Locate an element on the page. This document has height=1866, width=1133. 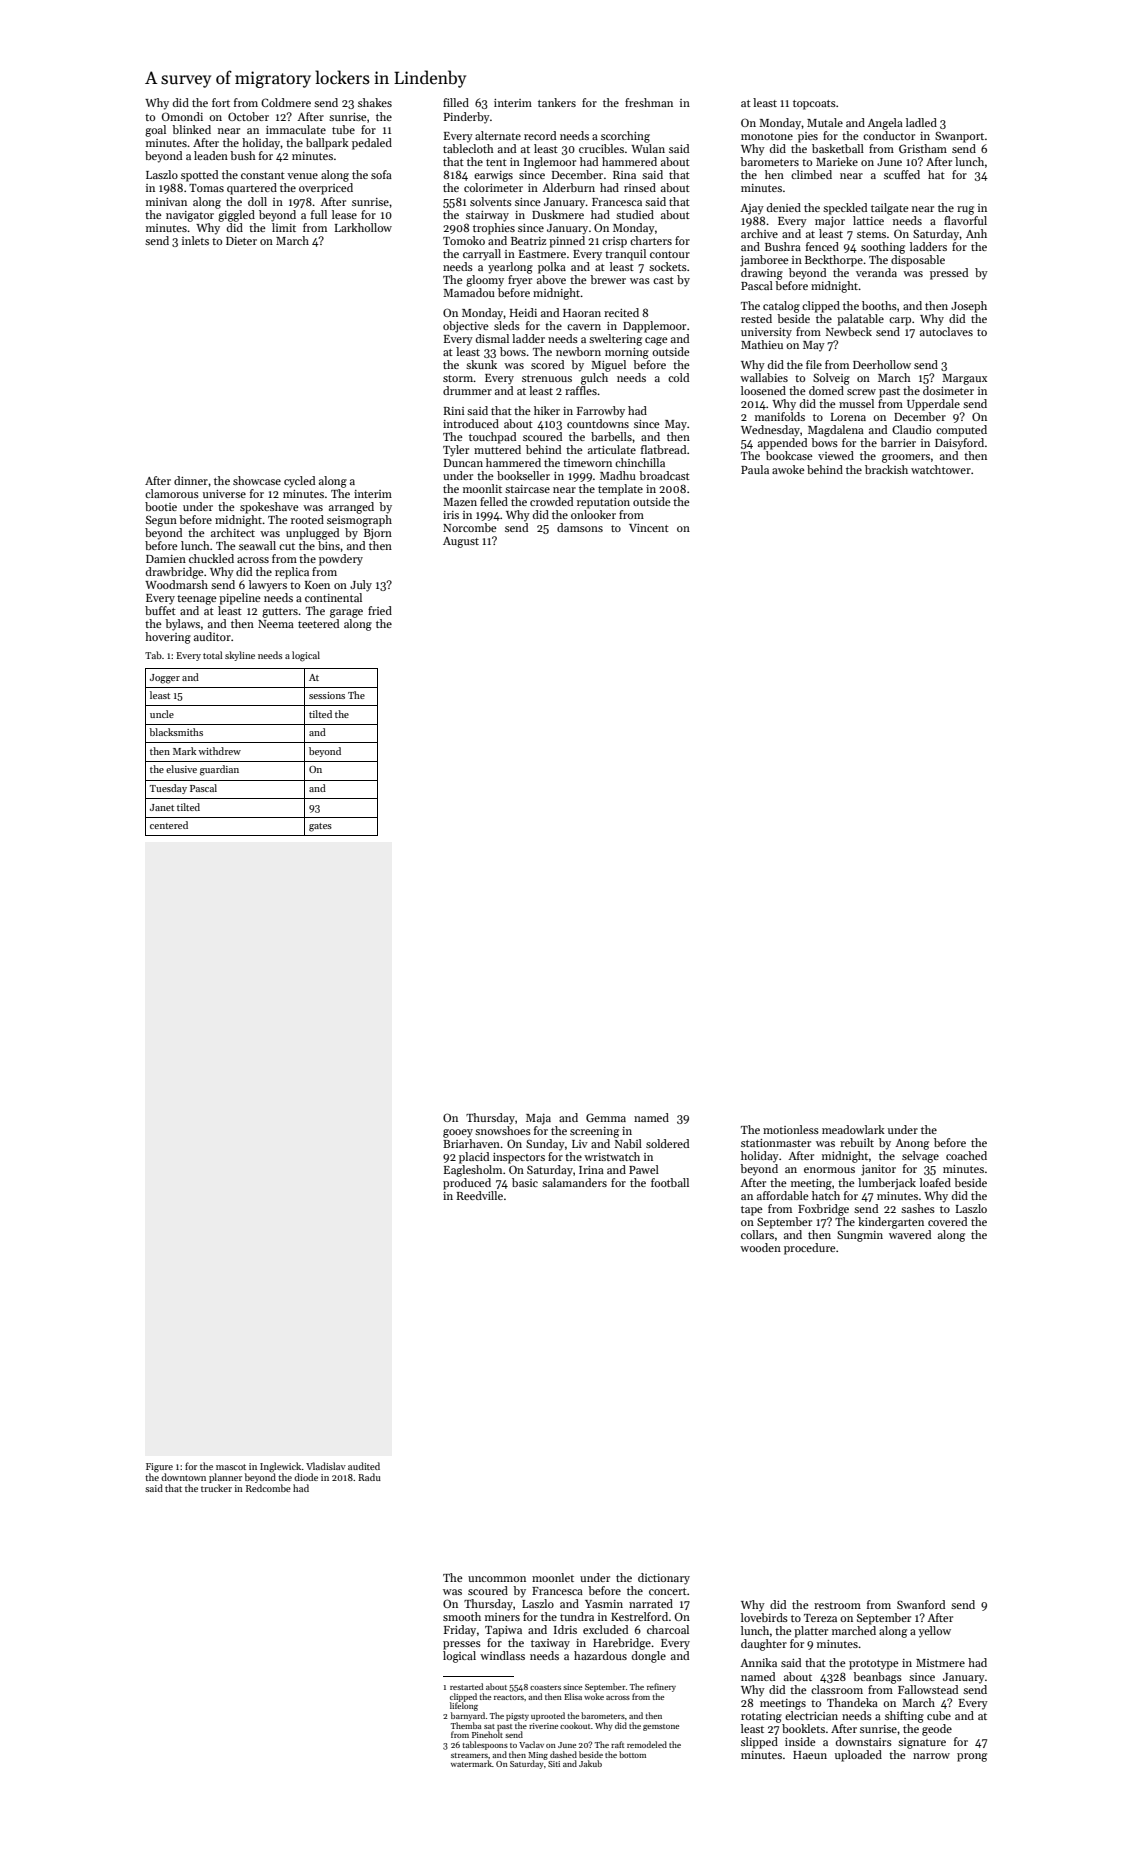
motionless is located at coordinates (791, 1129).
